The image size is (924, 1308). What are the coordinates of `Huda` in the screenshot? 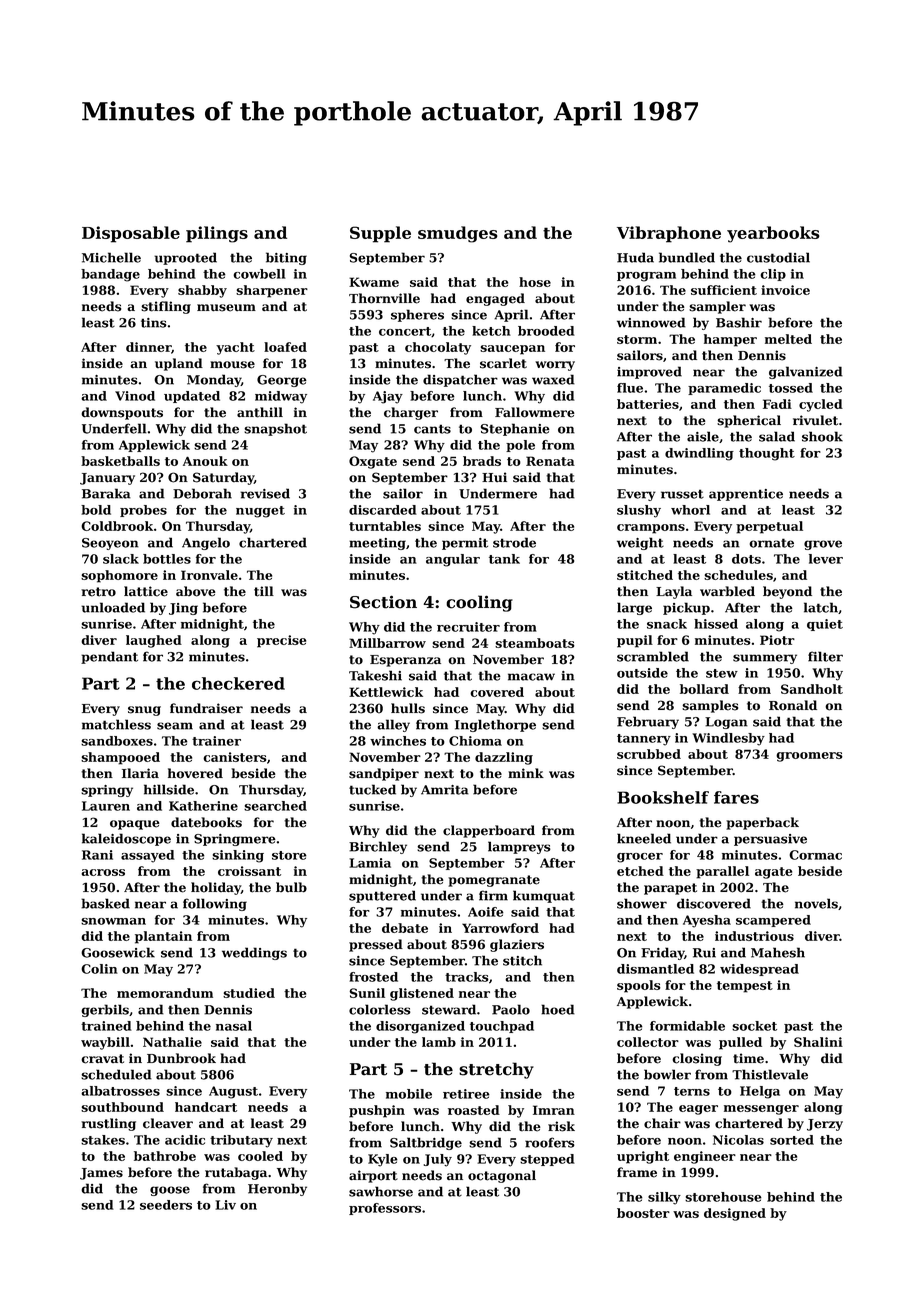 It's located at (635, 257).
